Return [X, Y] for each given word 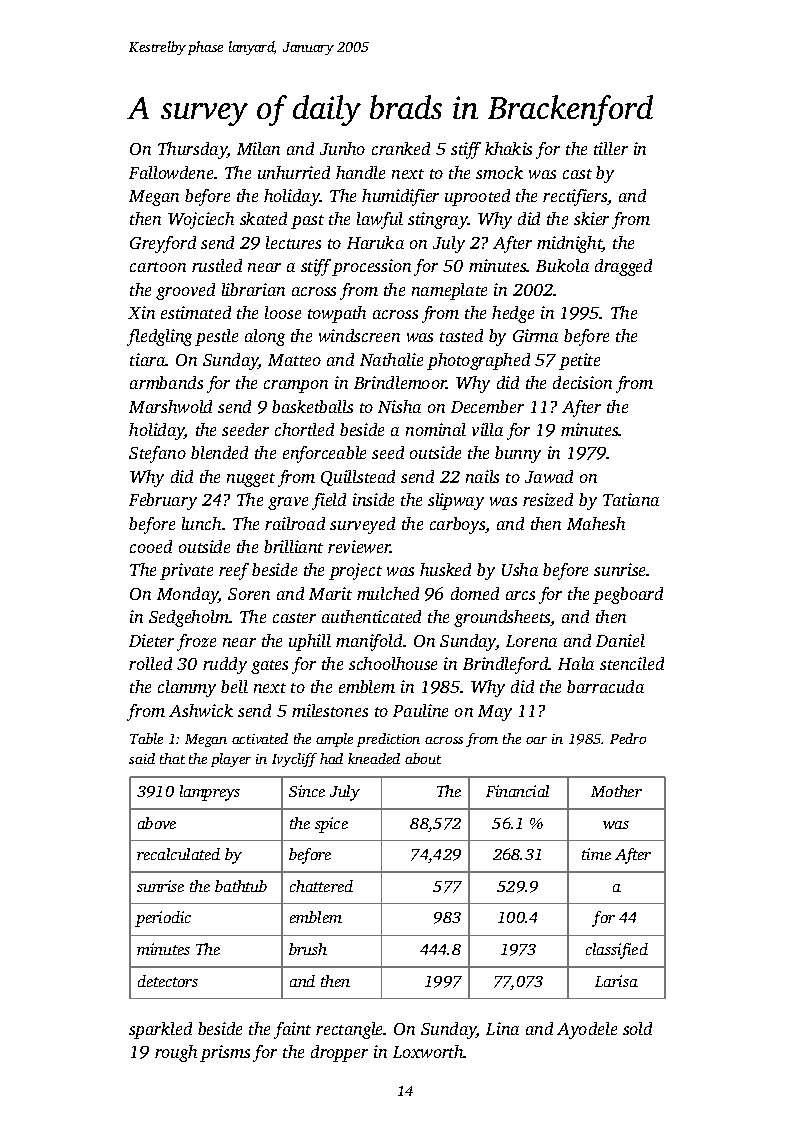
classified [617, 951]
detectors [168, 981]
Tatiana [631, 499]
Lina [502, 1028]
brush [308, 949]
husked [445, 569]
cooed [151, 546]
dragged [623, 267]
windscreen [359, 335]
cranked [401, 148]
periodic [163, 919]
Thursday [192, 150]
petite [579, 361]
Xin [141, 312]
